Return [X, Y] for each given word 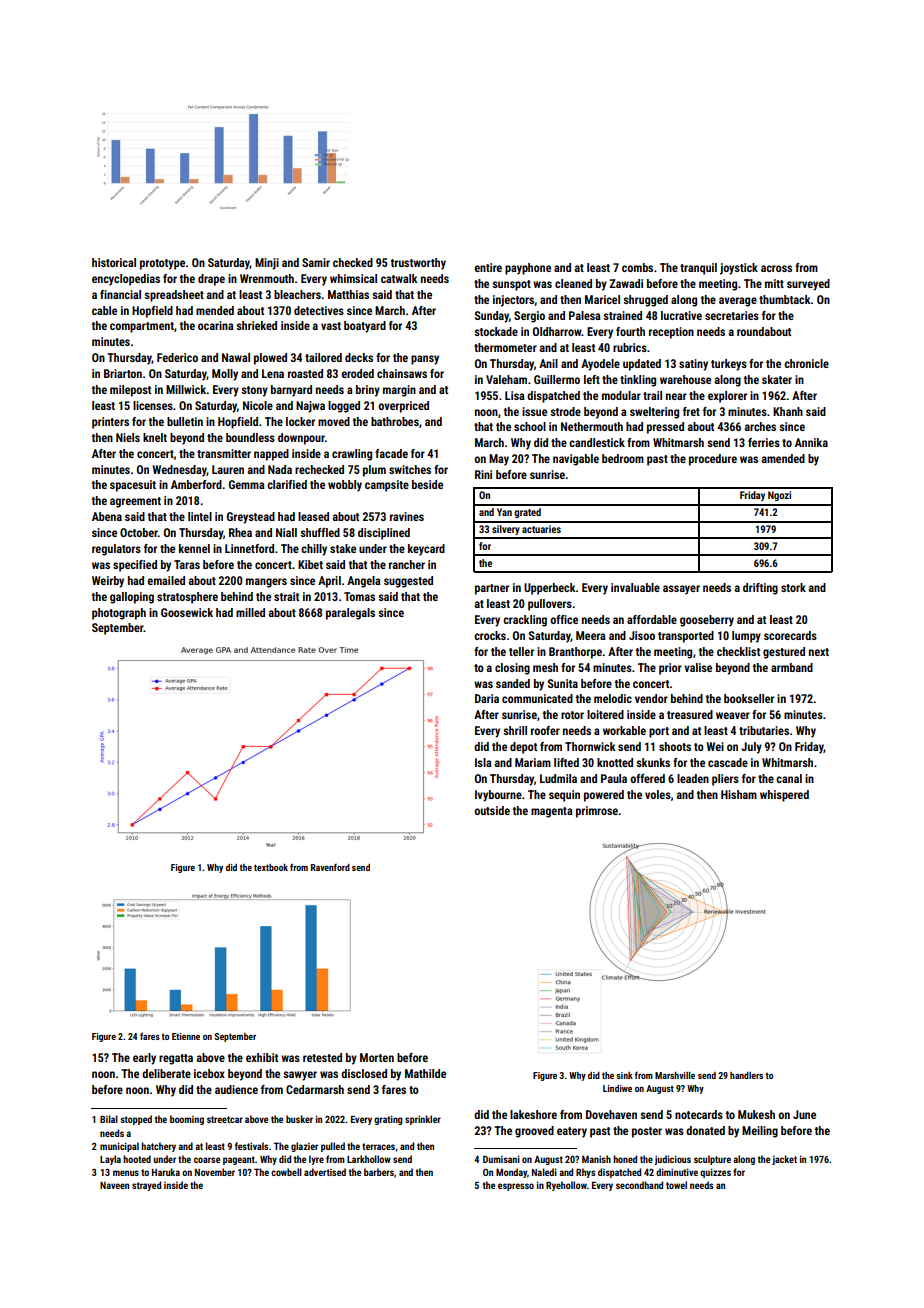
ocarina [216, 325]
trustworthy [418, 264]
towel [676, 1185]
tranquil [698, 269]
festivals [251, 1146]
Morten [377, 1057]
